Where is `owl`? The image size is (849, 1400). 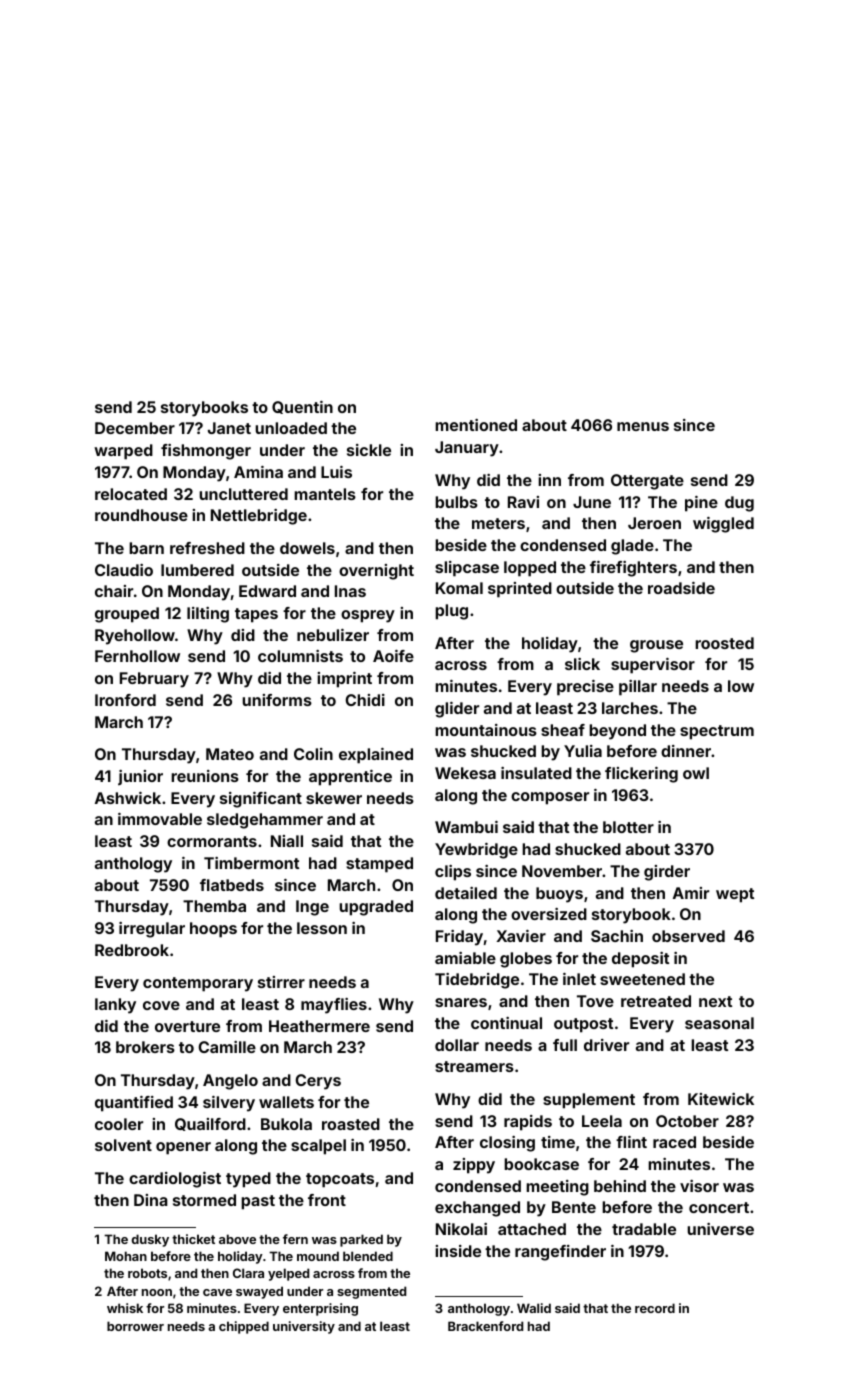 owl is located at coordinates (696, 773).
